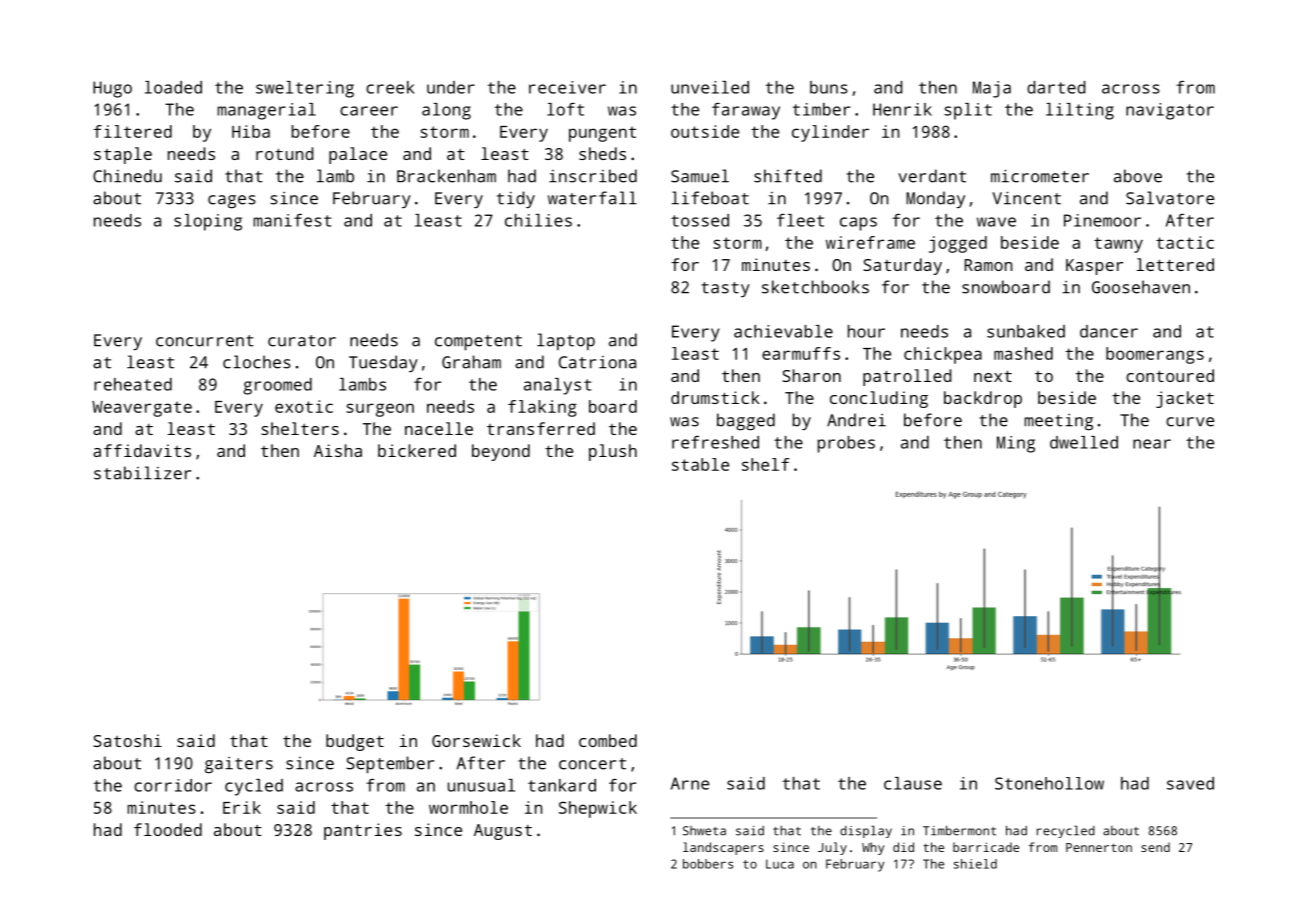  Describe the element at coordinates (708, 864) in the page. I see `bobbers` at that location.
